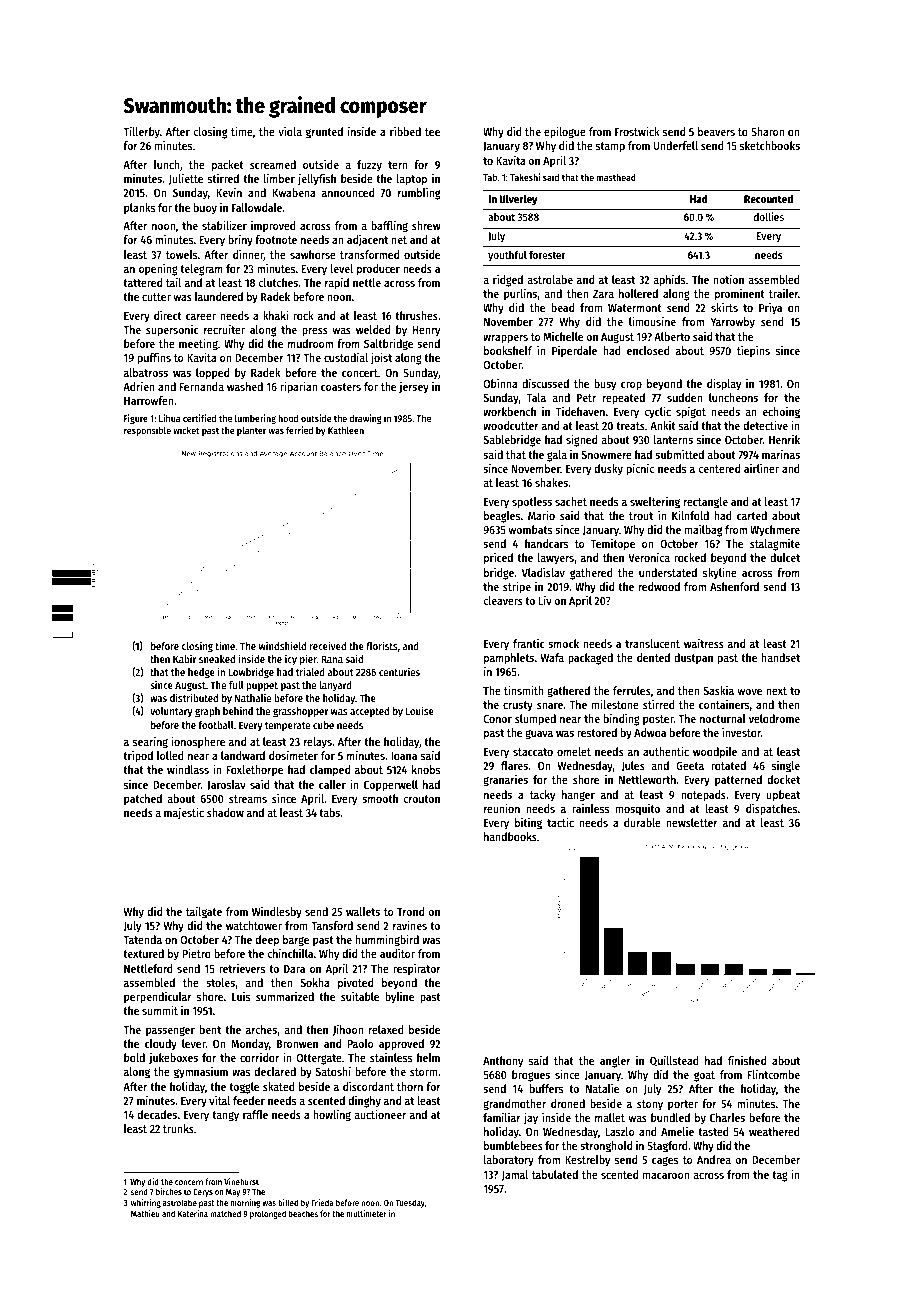  Describe the element at coordinates (184, 658) in the page. I see `Kabir` at that location.
